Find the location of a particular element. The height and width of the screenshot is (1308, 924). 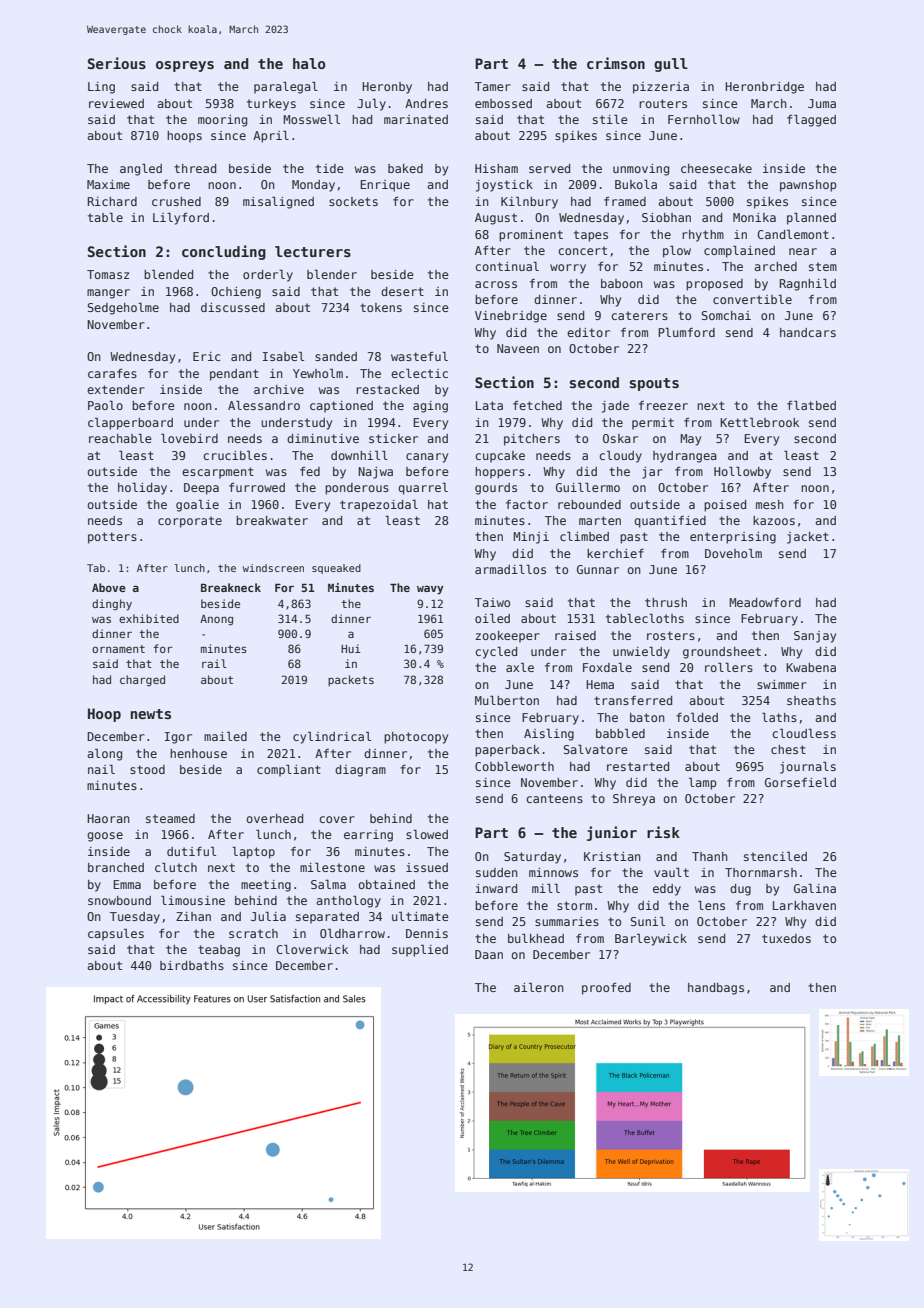

factor is located at coordinates (527, 504).
